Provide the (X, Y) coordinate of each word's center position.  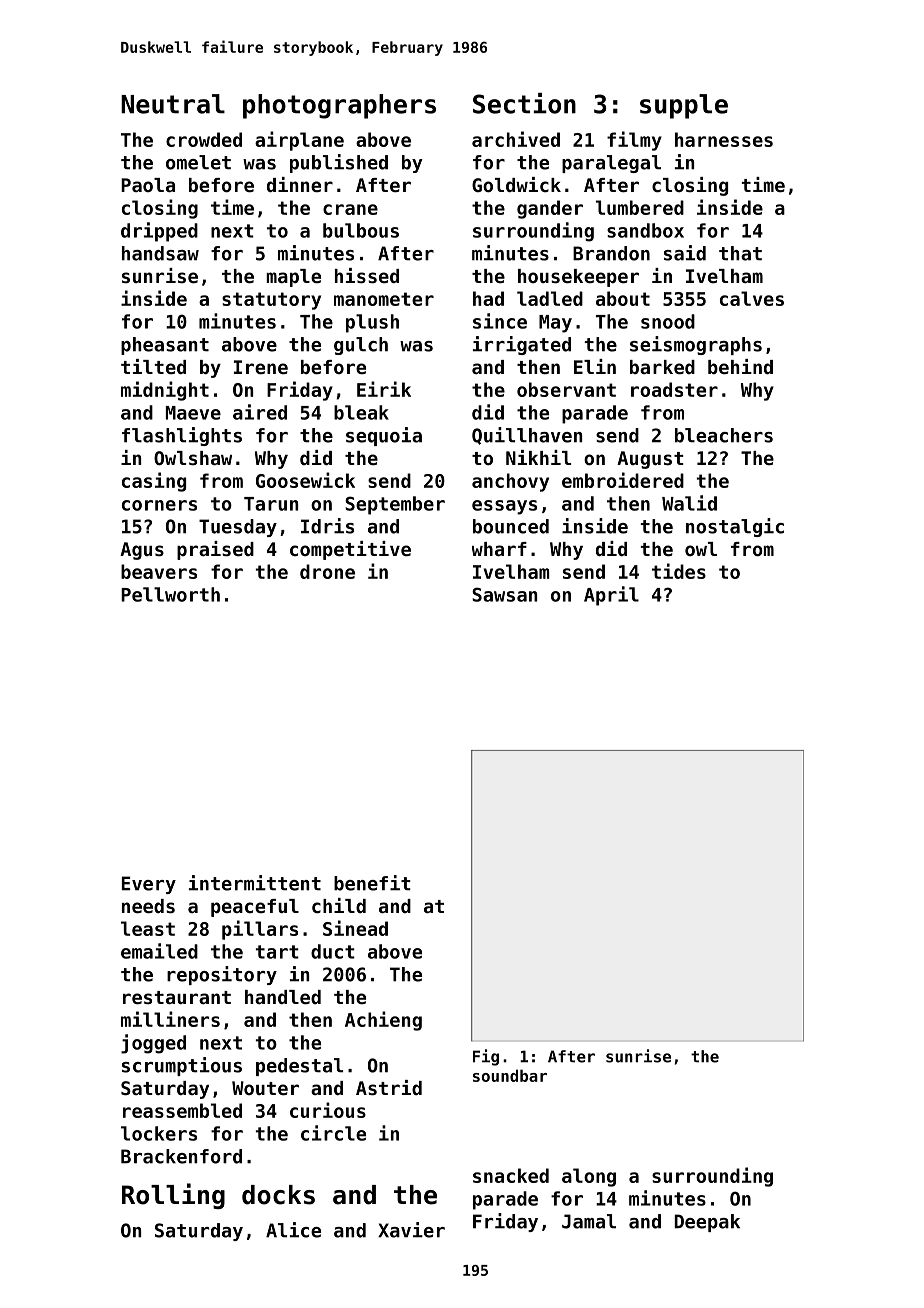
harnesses (724, 139)
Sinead (355, 928)
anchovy (510, 482)
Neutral (173, 104)
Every (149, 885)
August (650, 460)
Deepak (707, 1223)
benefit (372, 883)
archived (516, 139)
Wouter (265, 1088)
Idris (327, 526)
